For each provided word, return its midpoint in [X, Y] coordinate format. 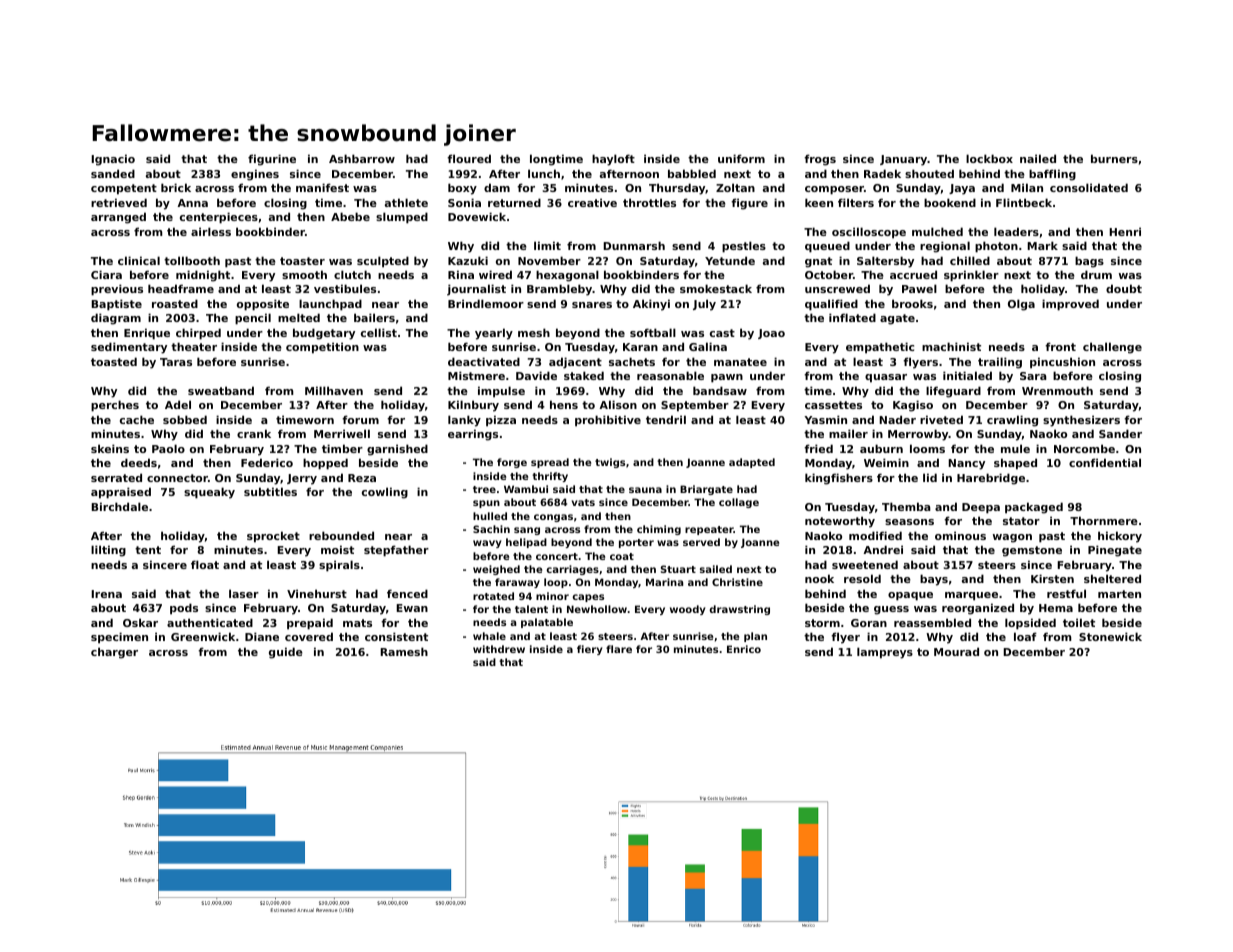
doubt [1124, 288]
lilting [108, 551]
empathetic [880, 348]
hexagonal [567, 276]
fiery [589, 650]
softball [653, 332]
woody [687, 610]
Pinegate [1115, 551]
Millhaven [334, 390]
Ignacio [113, 160]
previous [117, 290]
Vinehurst [317, 593]
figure [749, 204]
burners [1114, 158]
